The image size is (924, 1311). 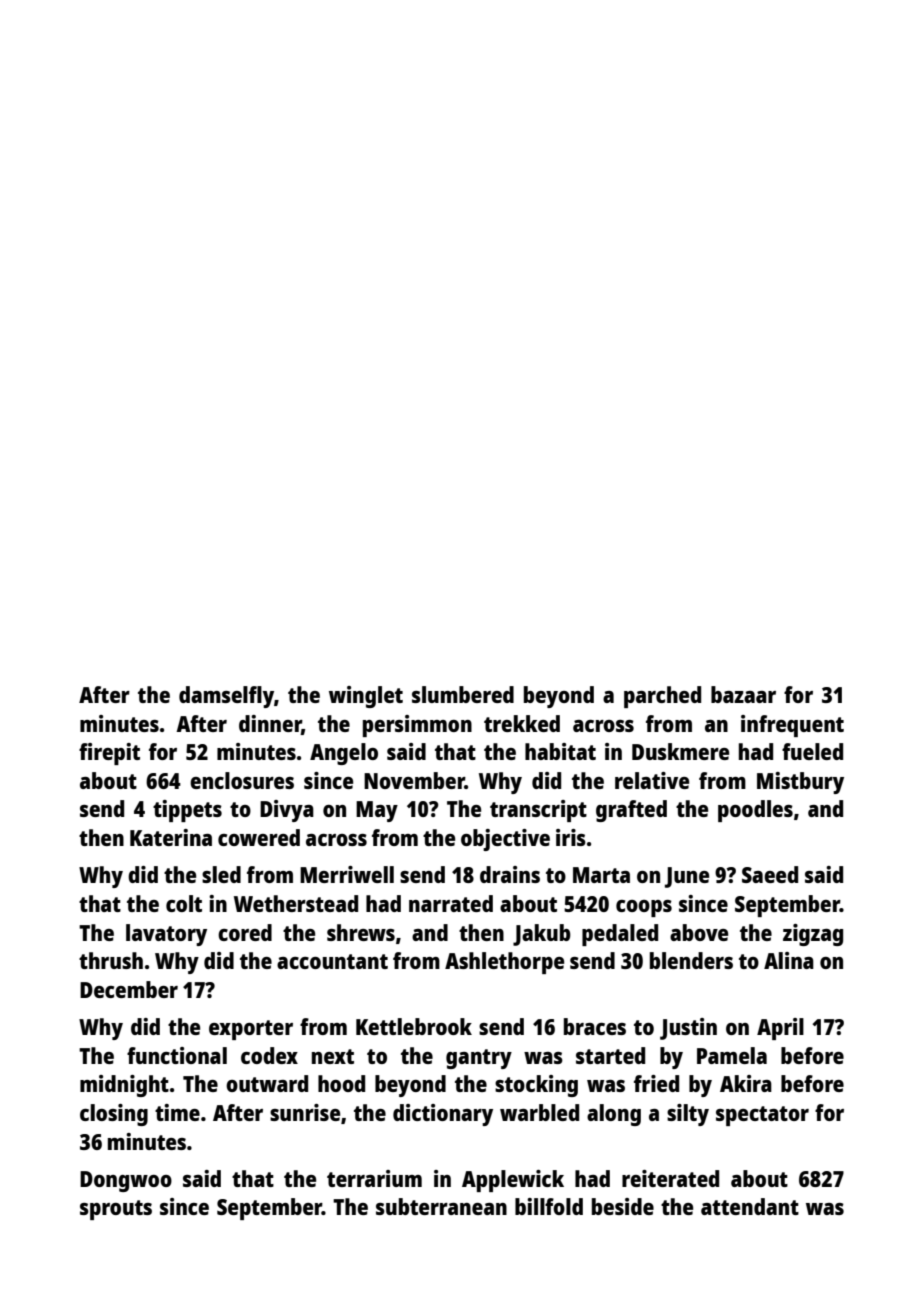 I want to click on Duskmere, so click(x=680, y=751).
